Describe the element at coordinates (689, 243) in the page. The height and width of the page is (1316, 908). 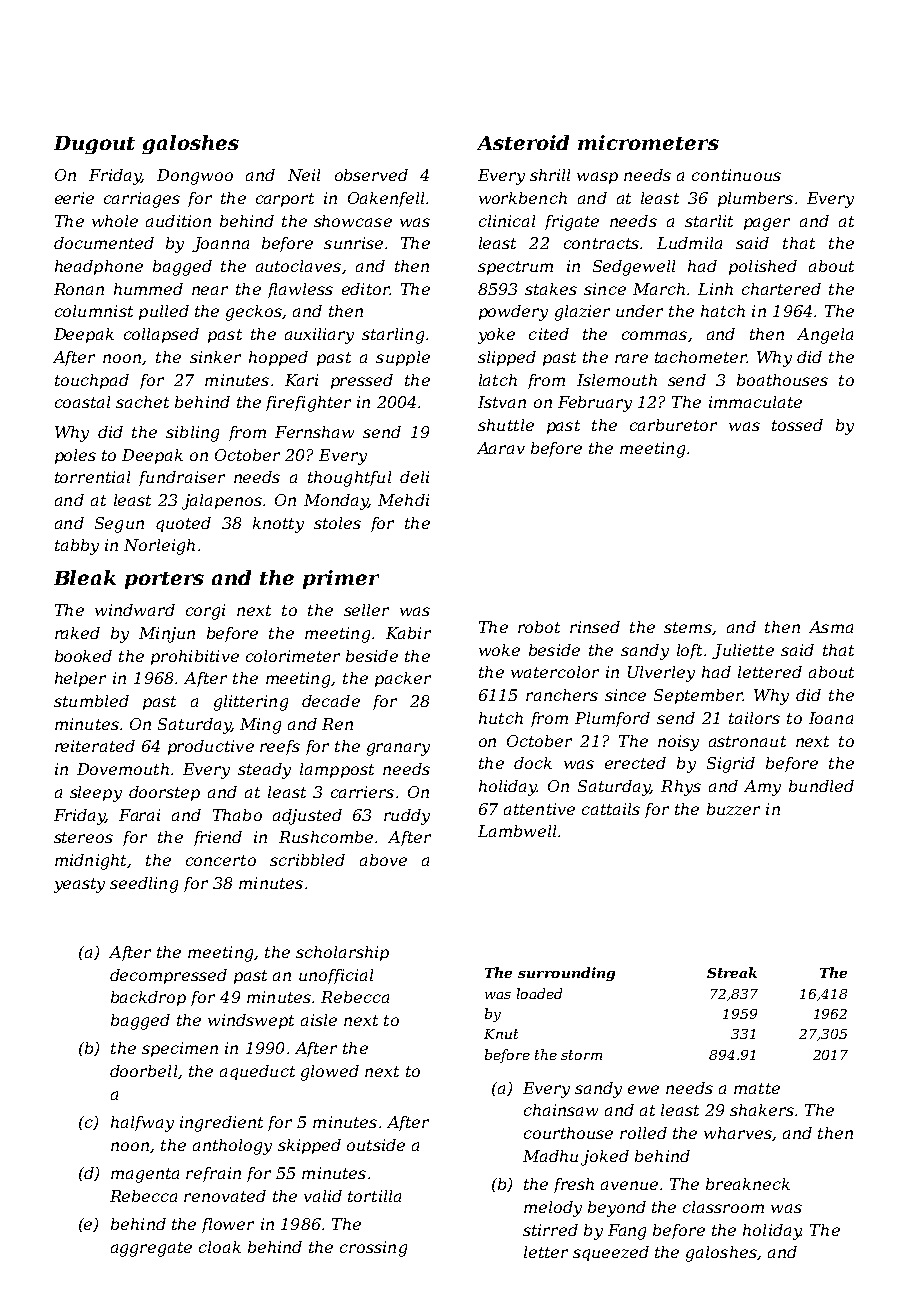
I see `Ludmila` at that location.
